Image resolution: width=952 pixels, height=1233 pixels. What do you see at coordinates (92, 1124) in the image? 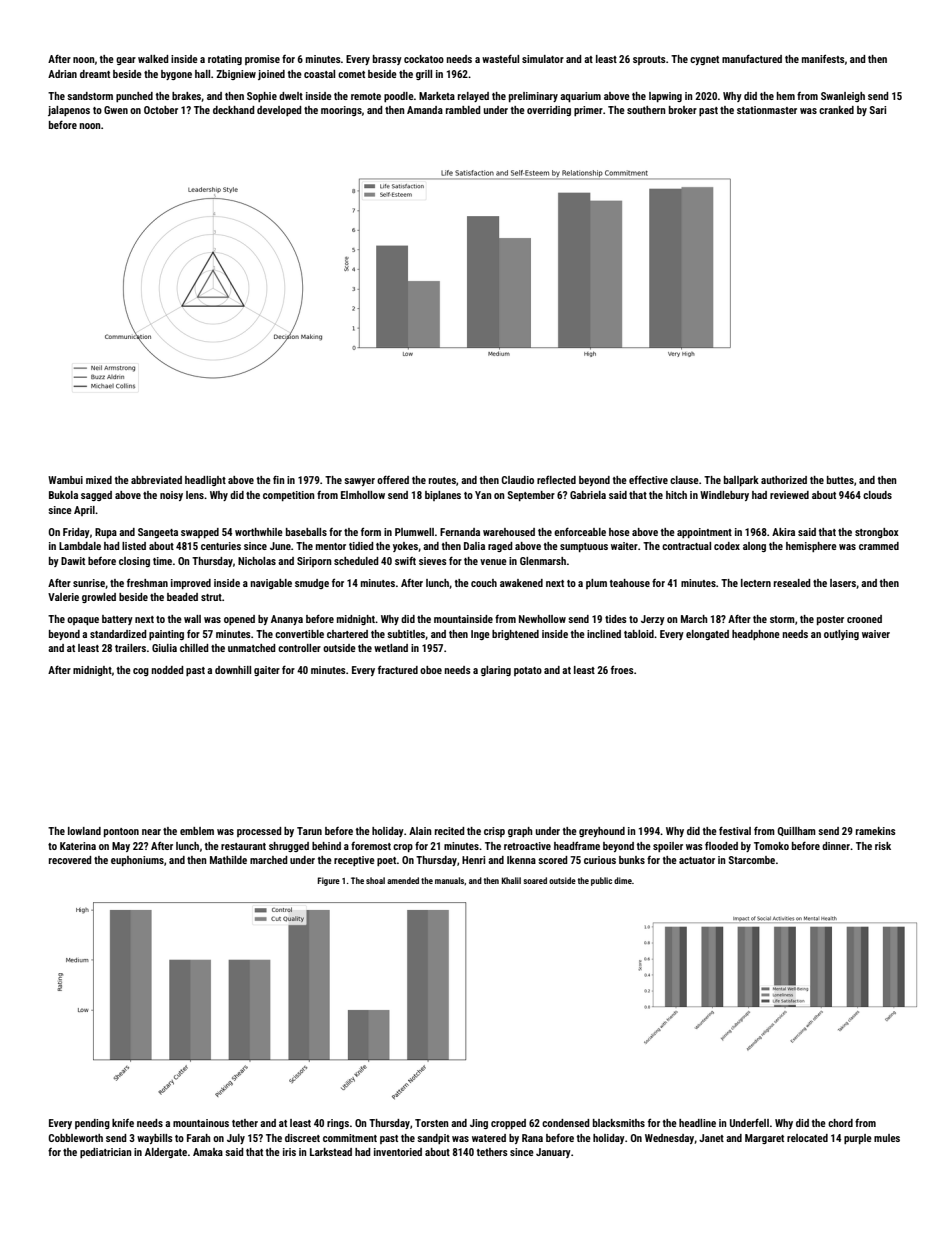
I see `pending` at bounding box center [92, 1124].
